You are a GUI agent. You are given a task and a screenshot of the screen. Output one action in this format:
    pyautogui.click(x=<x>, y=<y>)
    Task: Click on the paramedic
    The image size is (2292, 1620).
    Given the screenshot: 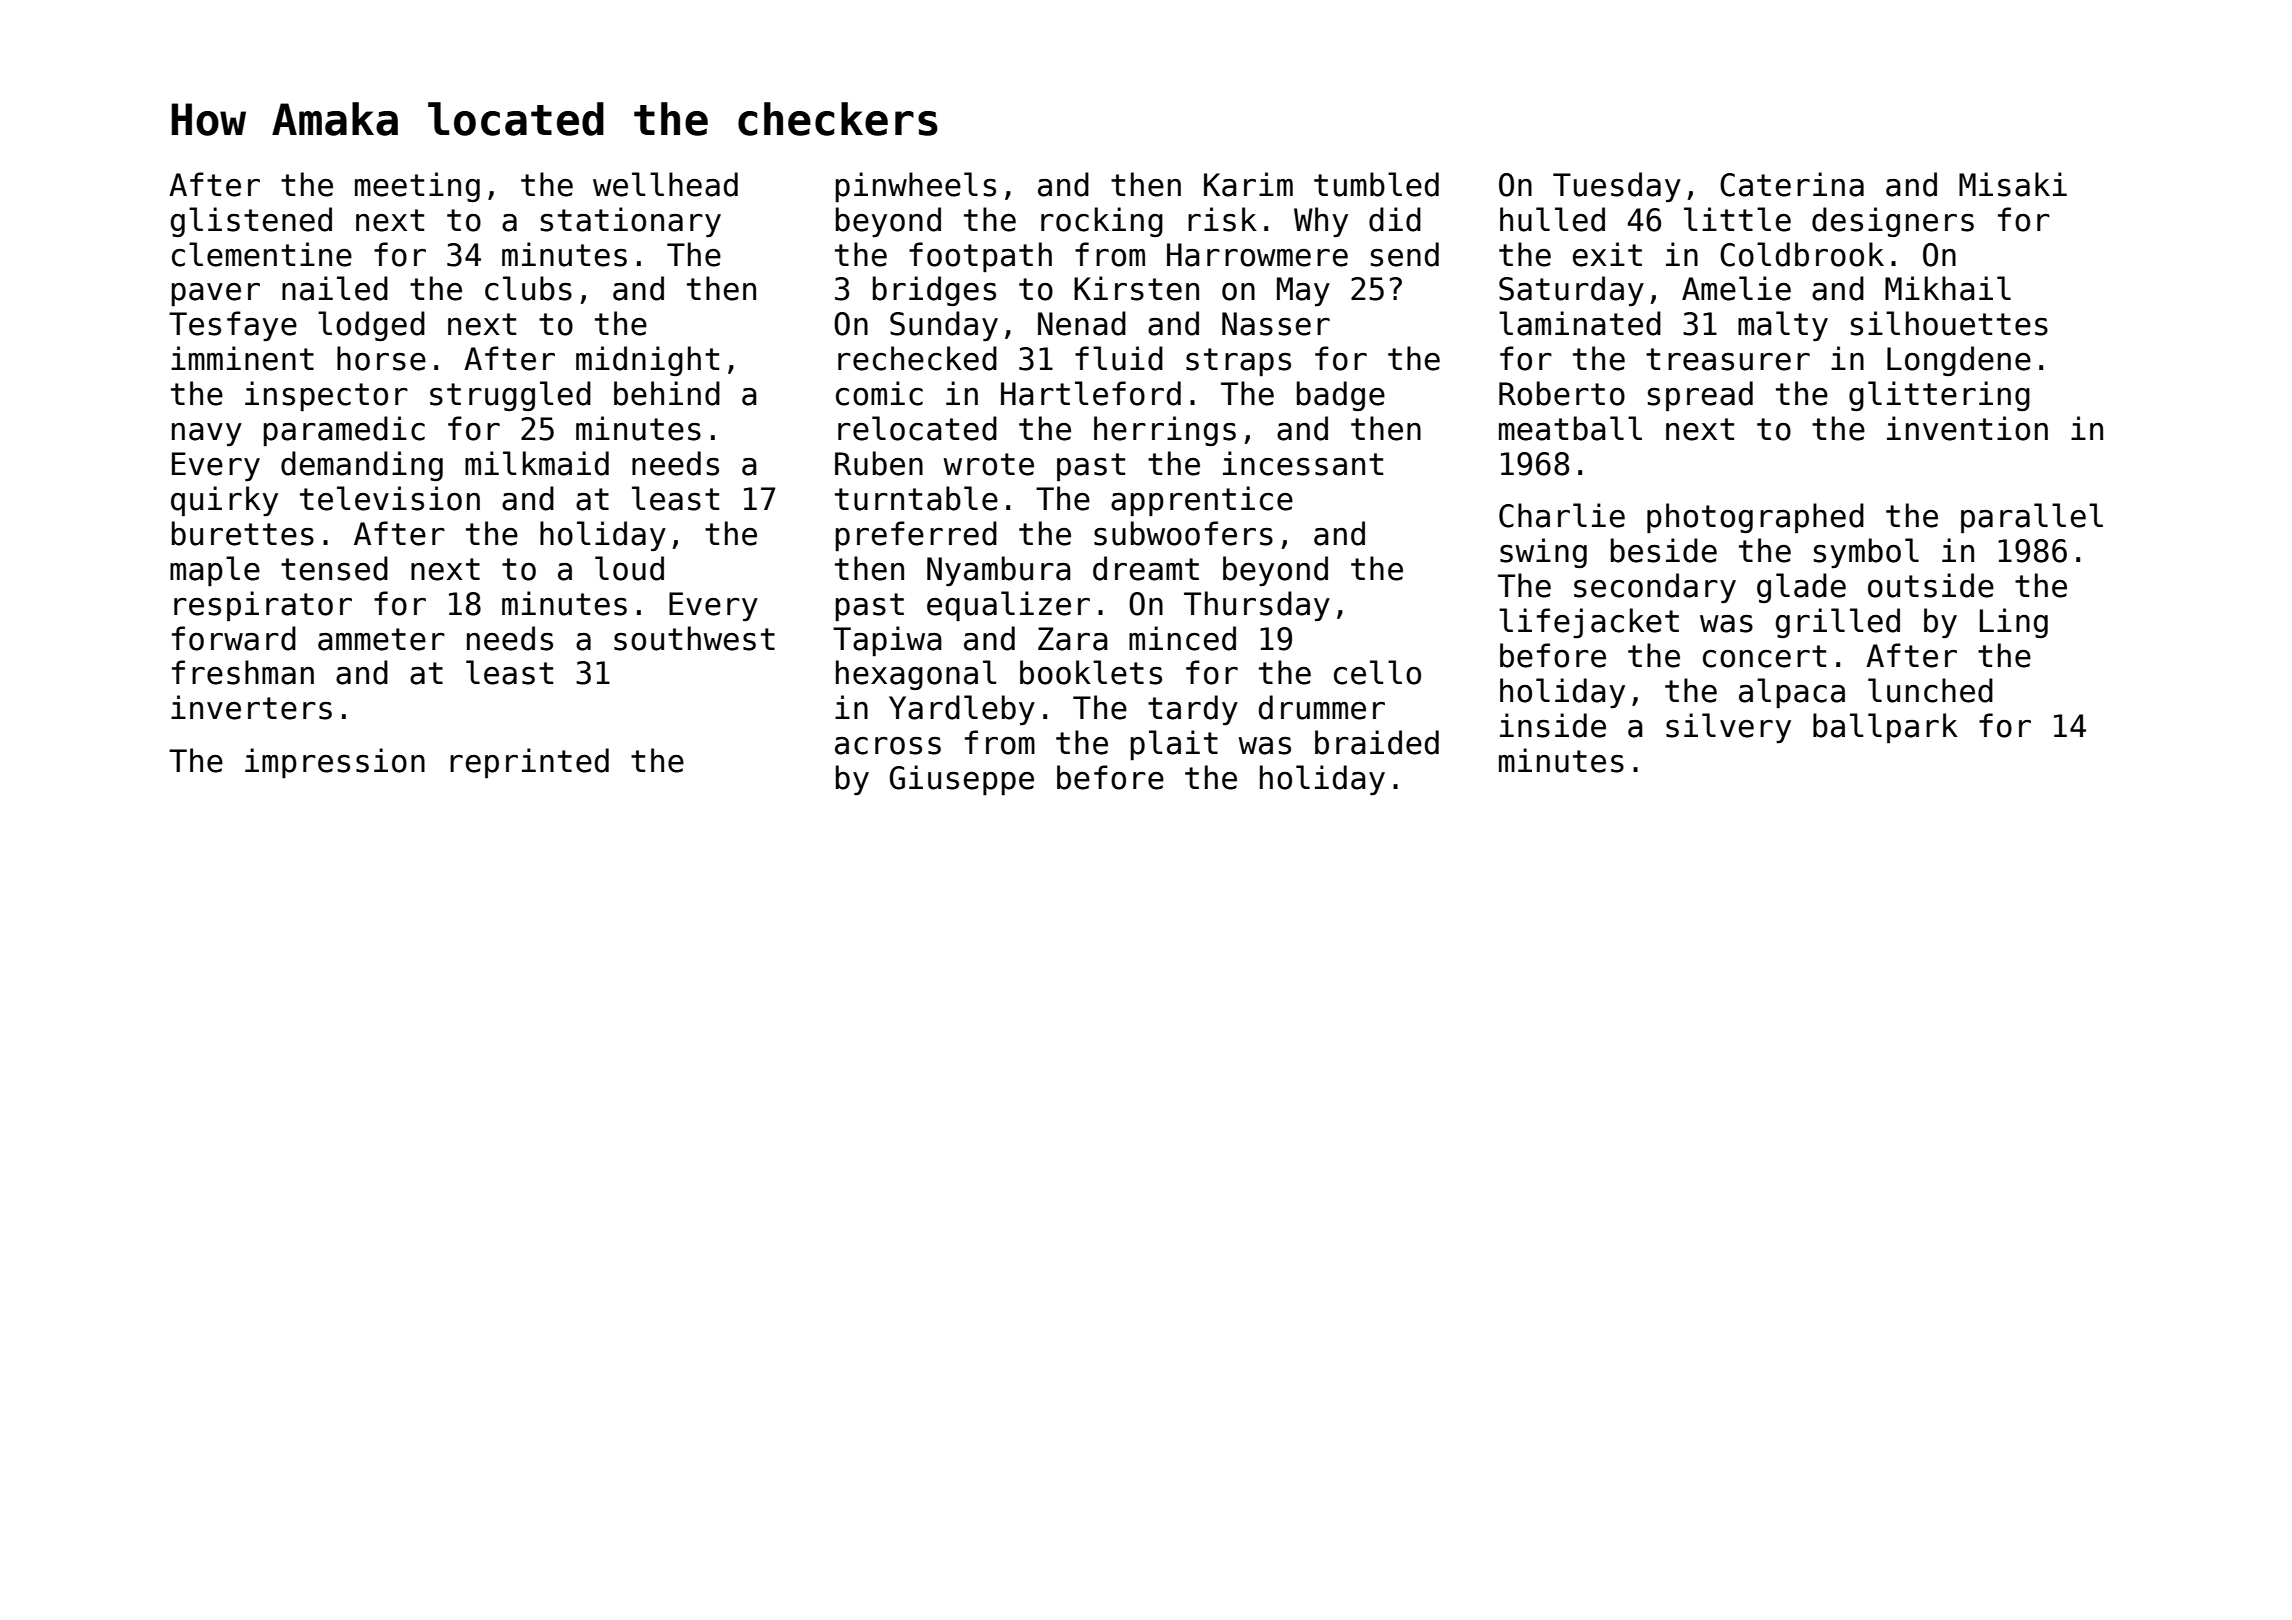 What is the action you would take?
    pyautogui.click(x=344, y=431)
